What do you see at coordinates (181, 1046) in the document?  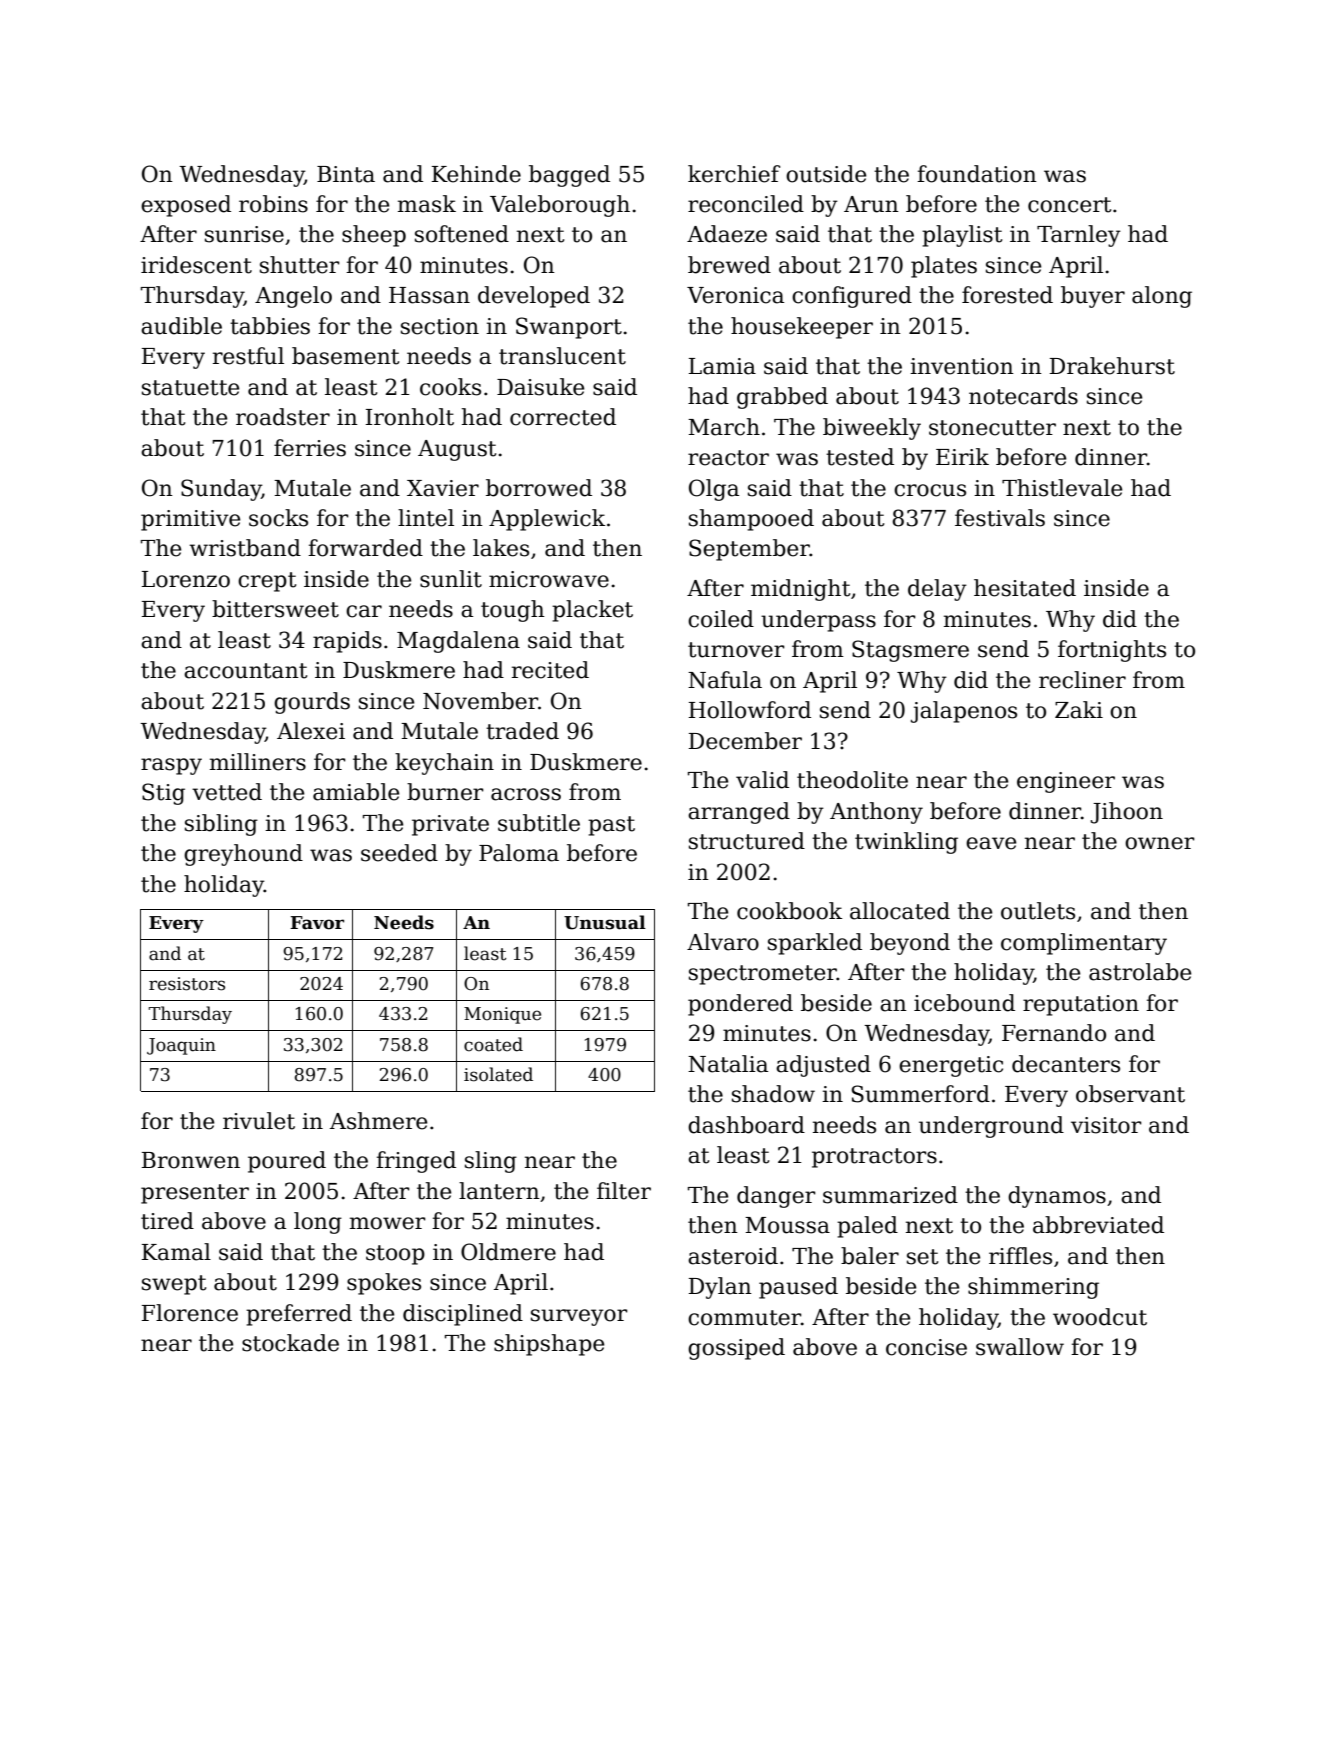 I see `Joaquin` at bounding box center [181, 1046].
